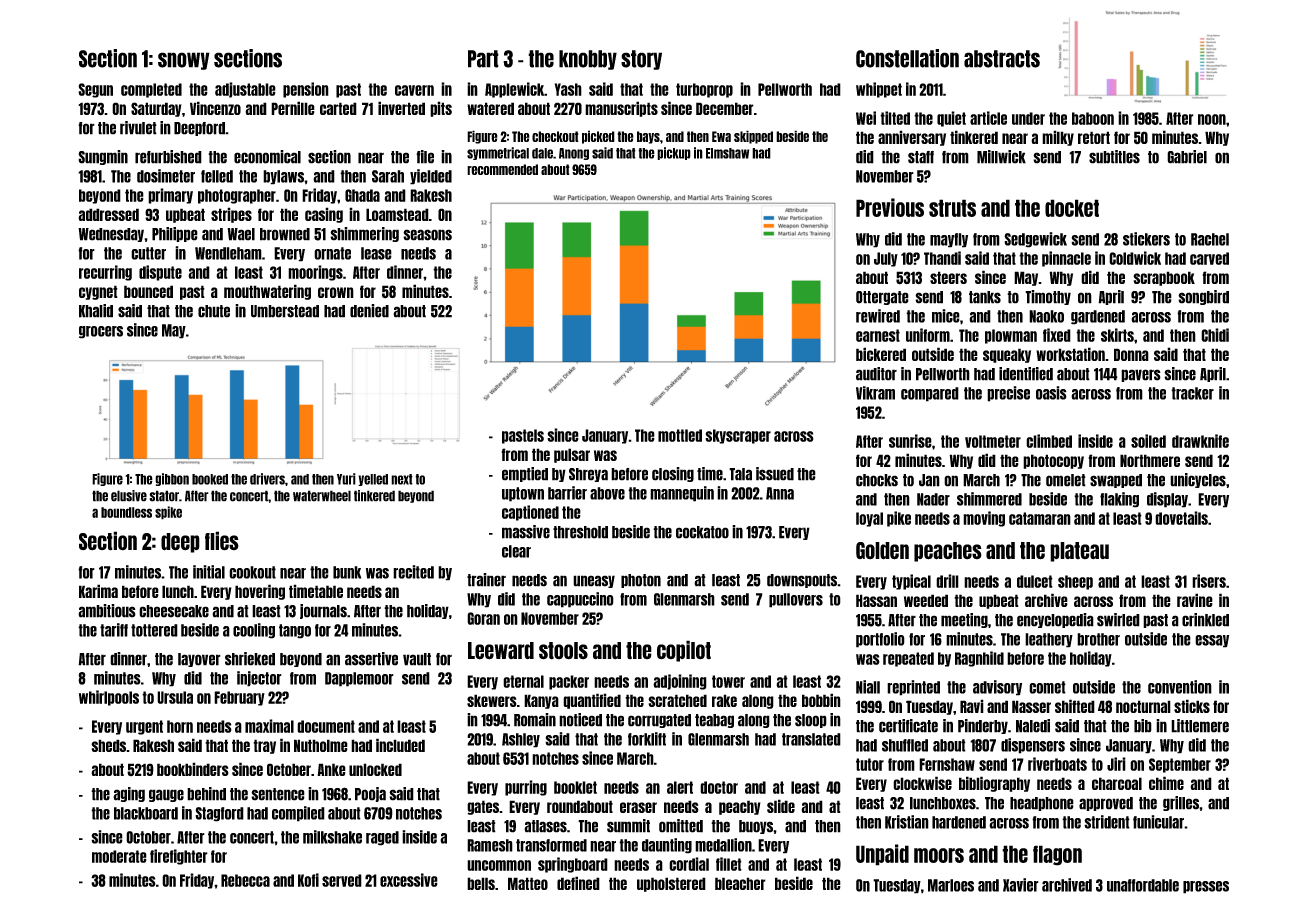  What do you see at coordinates (359, 679) in the image?
I see `Dapplemoor` at bounding box center [359, 679].
